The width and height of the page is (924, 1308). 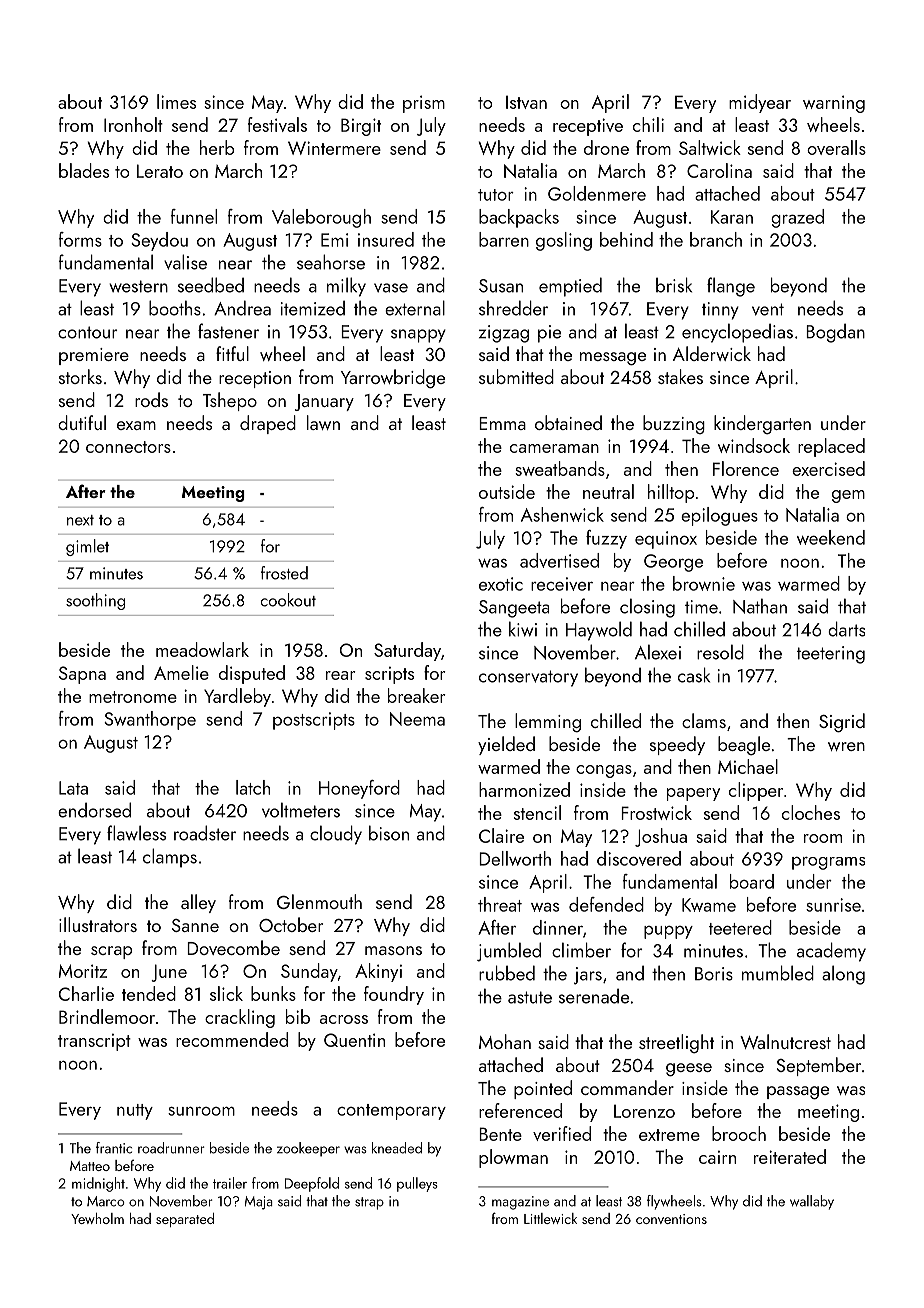 I want to click on connectors, so click(x=128, y=447).
